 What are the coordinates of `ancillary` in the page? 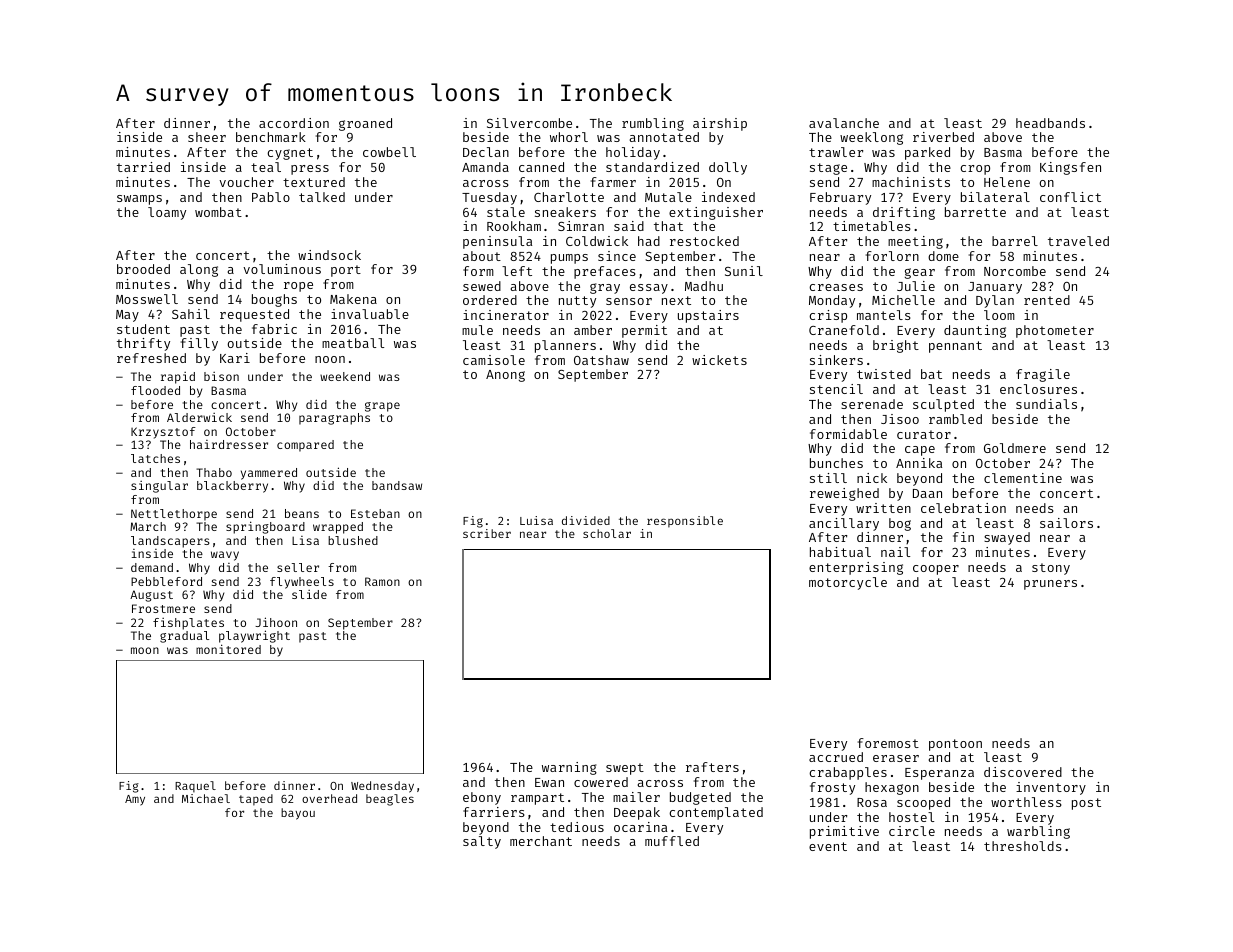 It's located at (844, 524).
